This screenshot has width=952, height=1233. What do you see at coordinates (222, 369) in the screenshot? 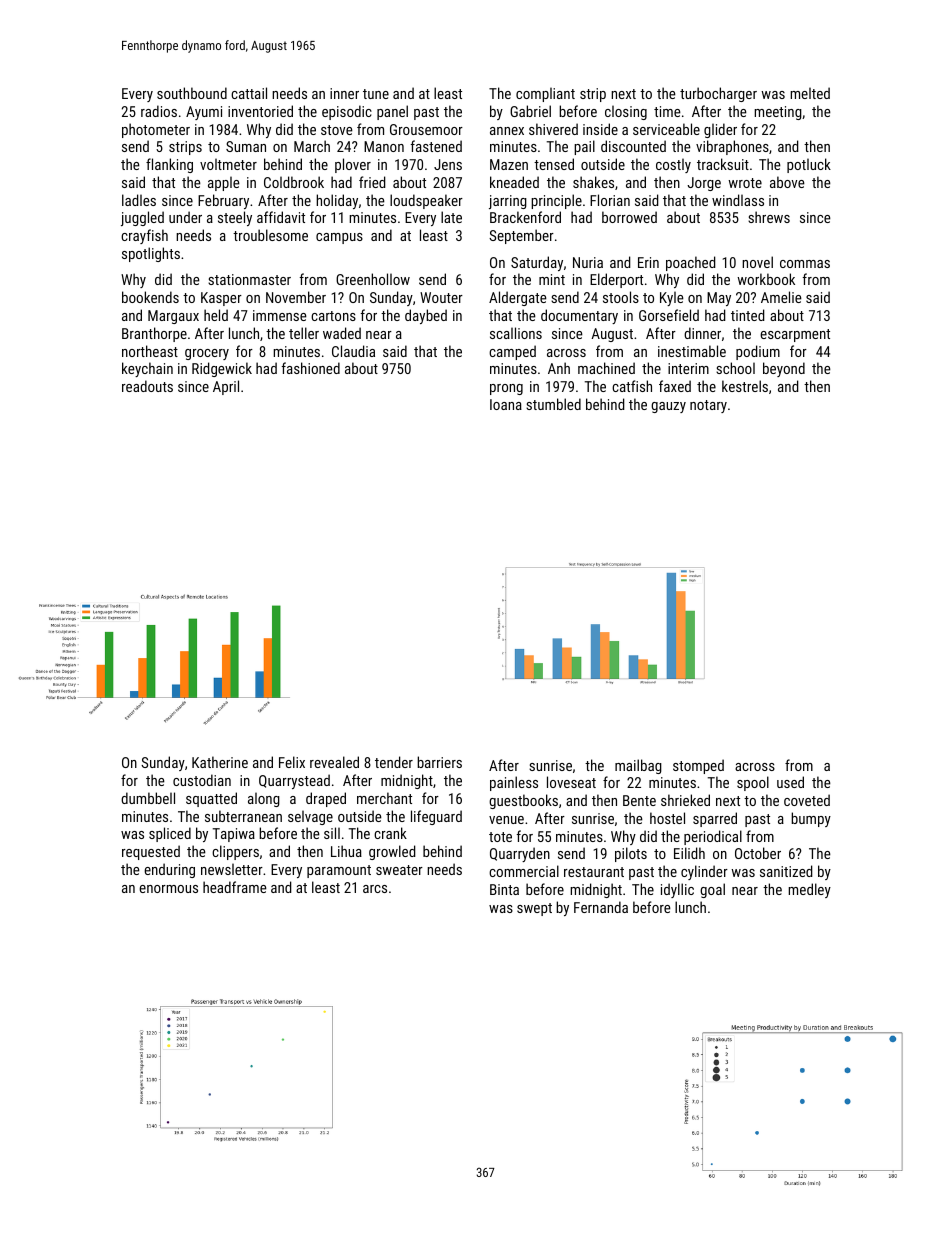
I see `Ridgewick` at bounding box center [222, 369].
